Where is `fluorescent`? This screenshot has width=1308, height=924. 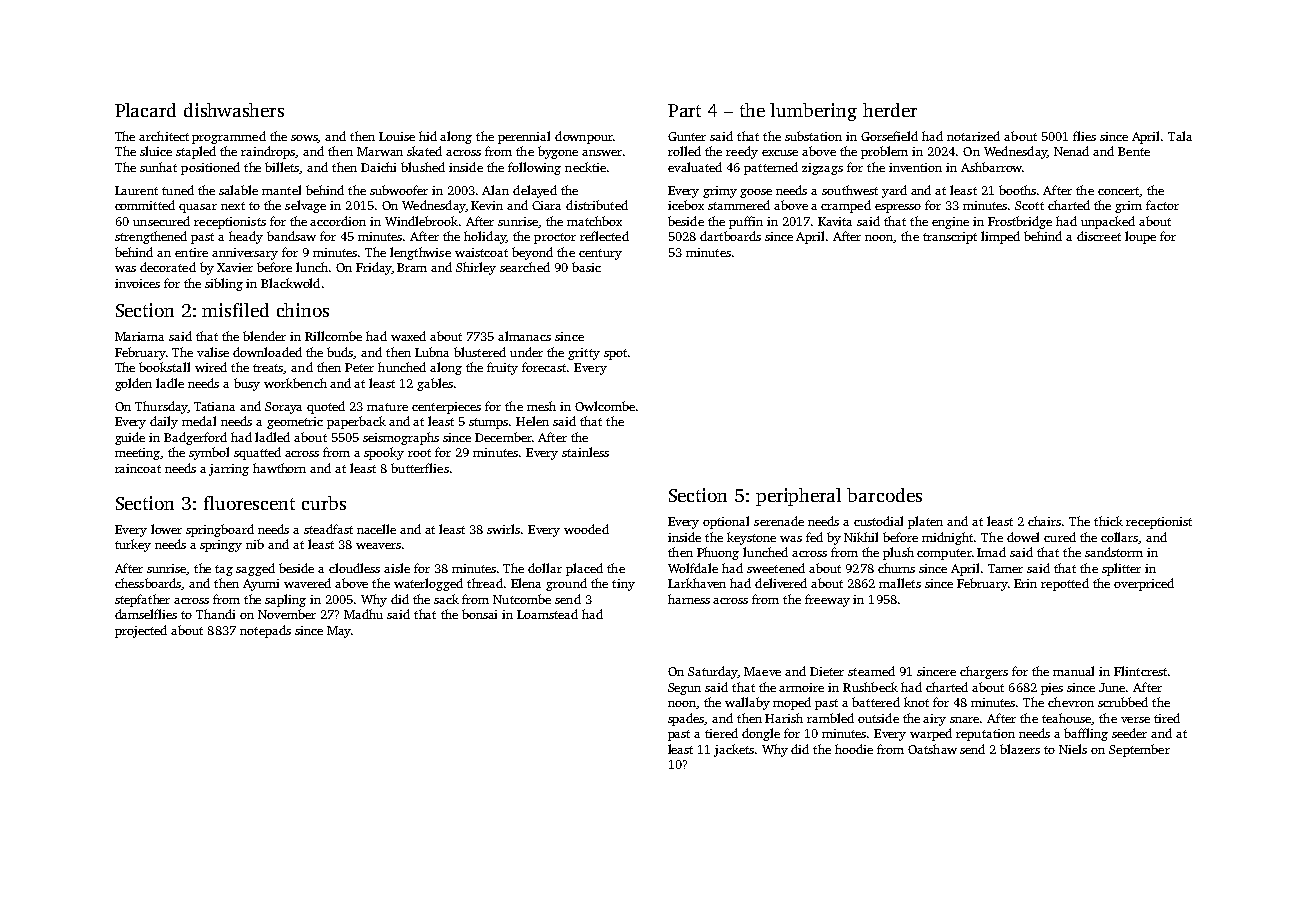
fluorescent is located at coordinates (249, 503).
